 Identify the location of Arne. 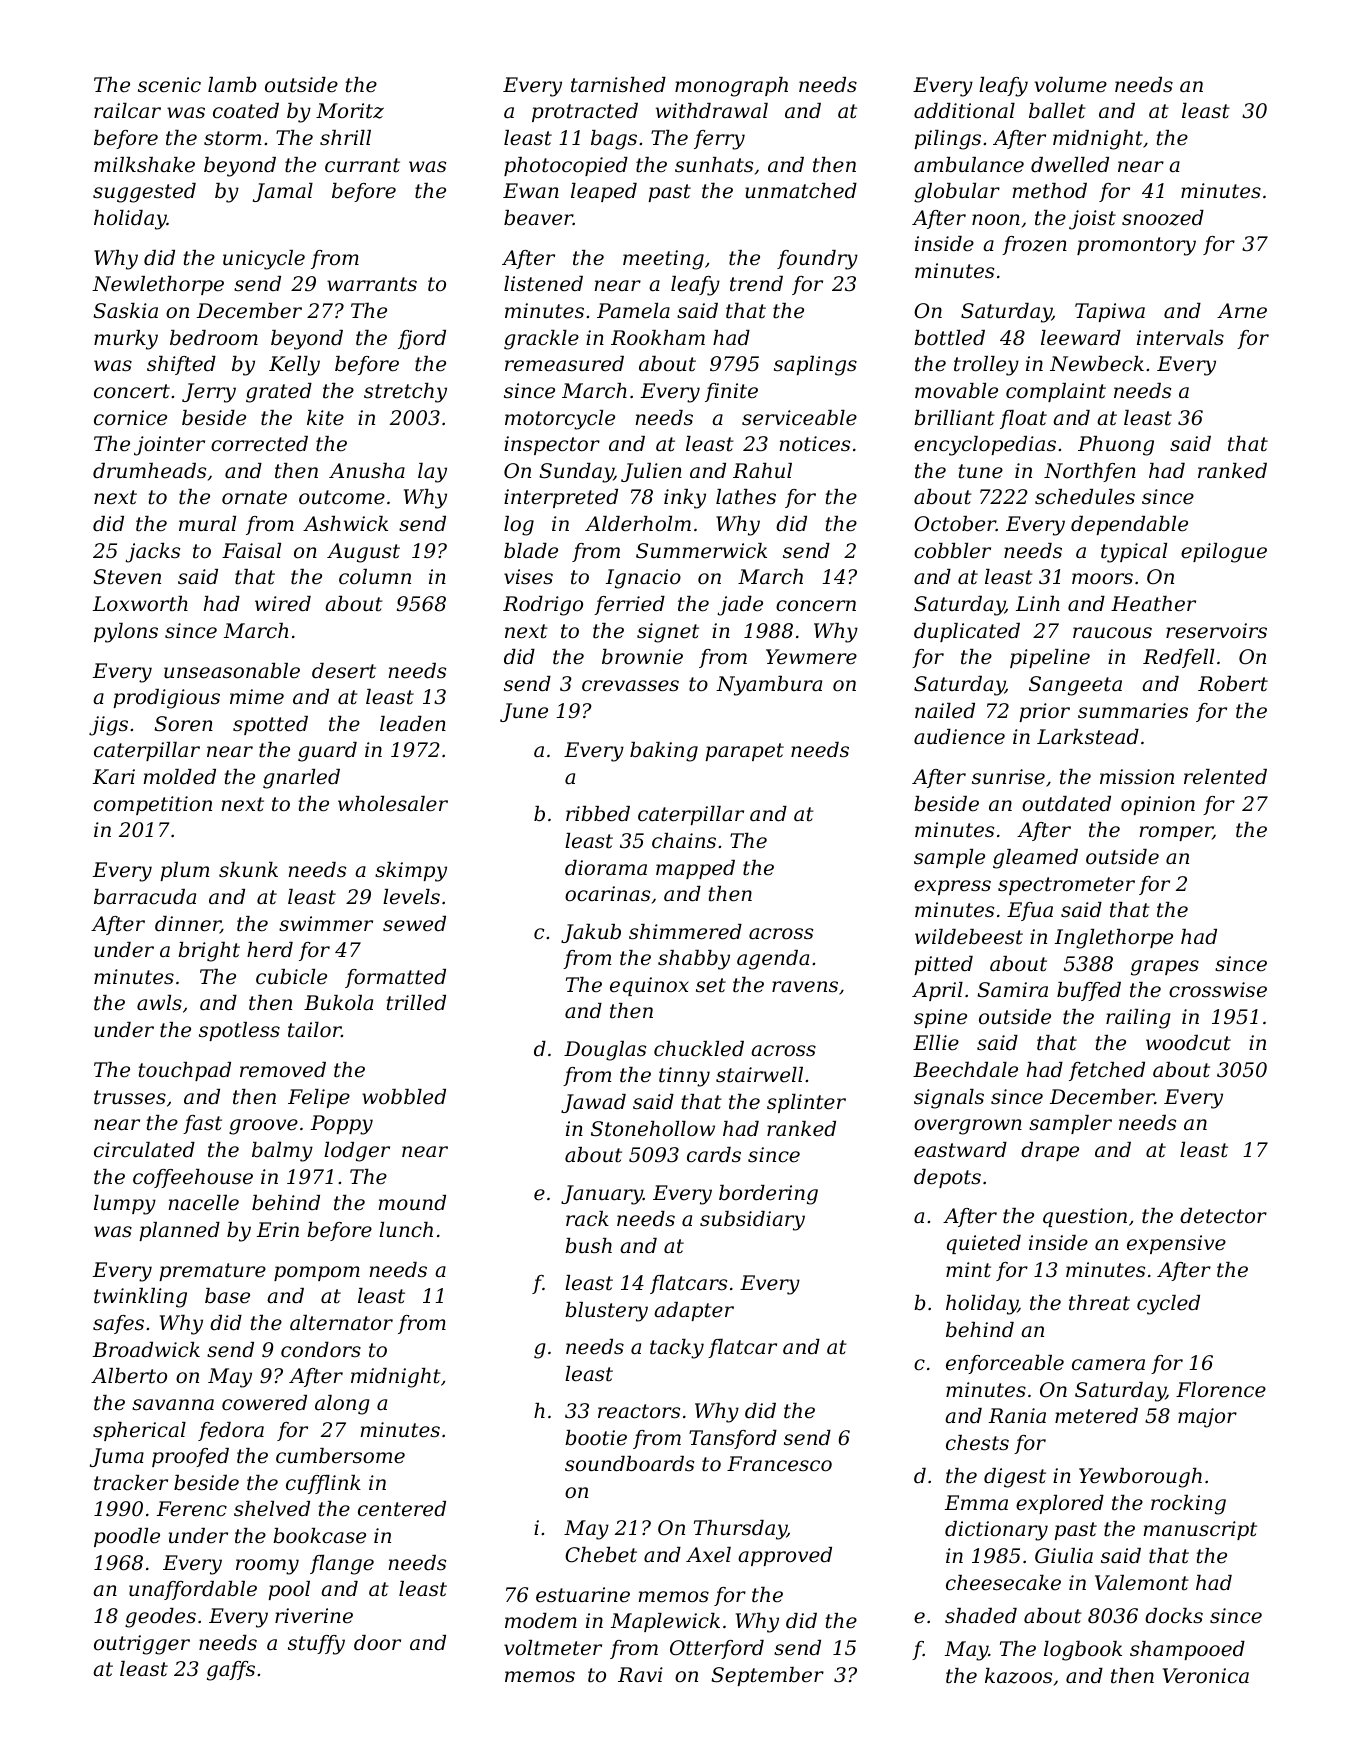
(1242, 311).
